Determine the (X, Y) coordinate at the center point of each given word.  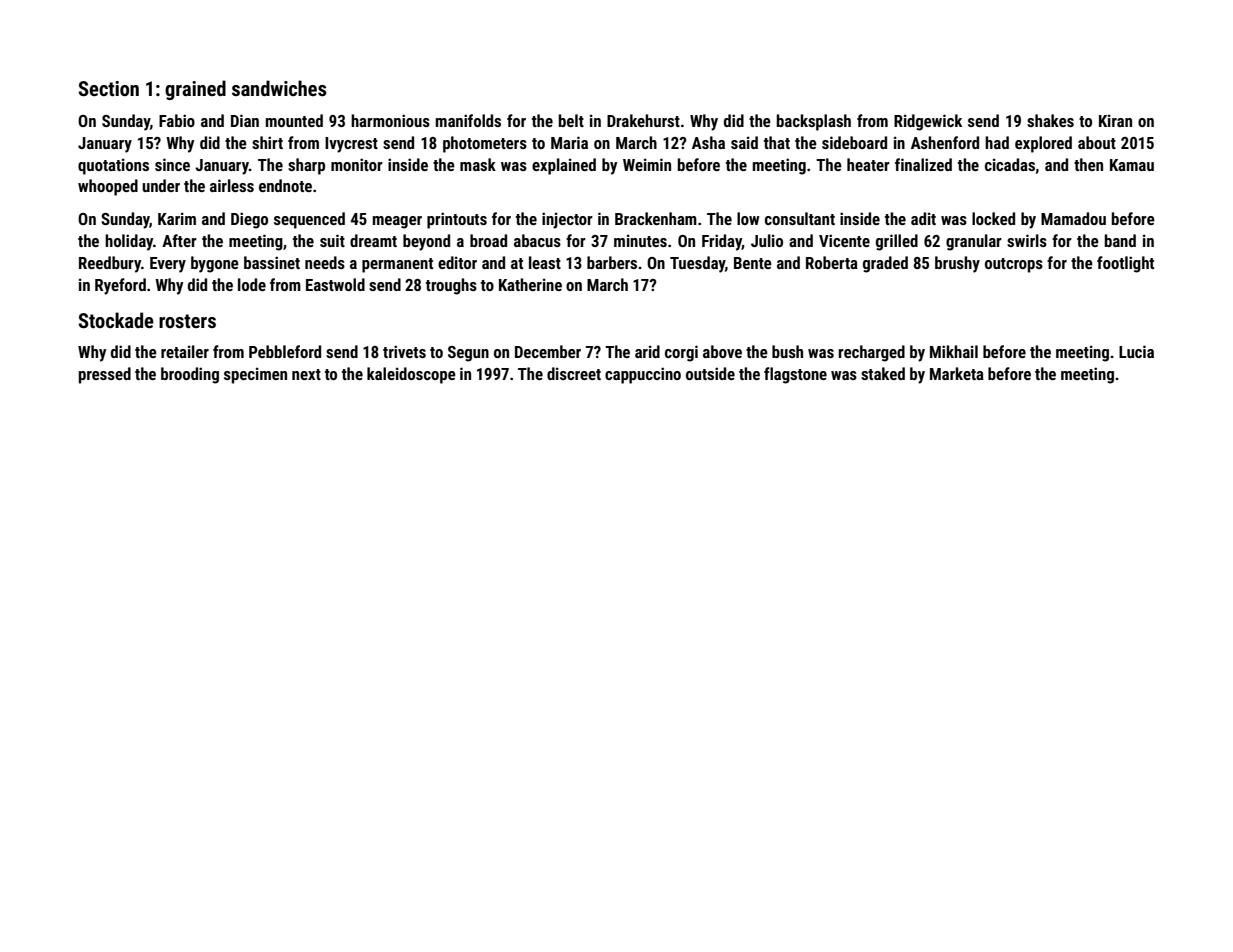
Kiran (1115, 120)
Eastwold (335, 284)
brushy (957, 264)
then (1088, 164)
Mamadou (1073, 218)
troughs (451, 286)
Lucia (1136, 351)
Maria (569, 142)
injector (567, 220)
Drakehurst (643, 120)
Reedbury (110, 264)
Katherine (530, 284)
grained (195, 90)
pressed (105, 375)
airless (232, 185)
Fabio (177, 120)
